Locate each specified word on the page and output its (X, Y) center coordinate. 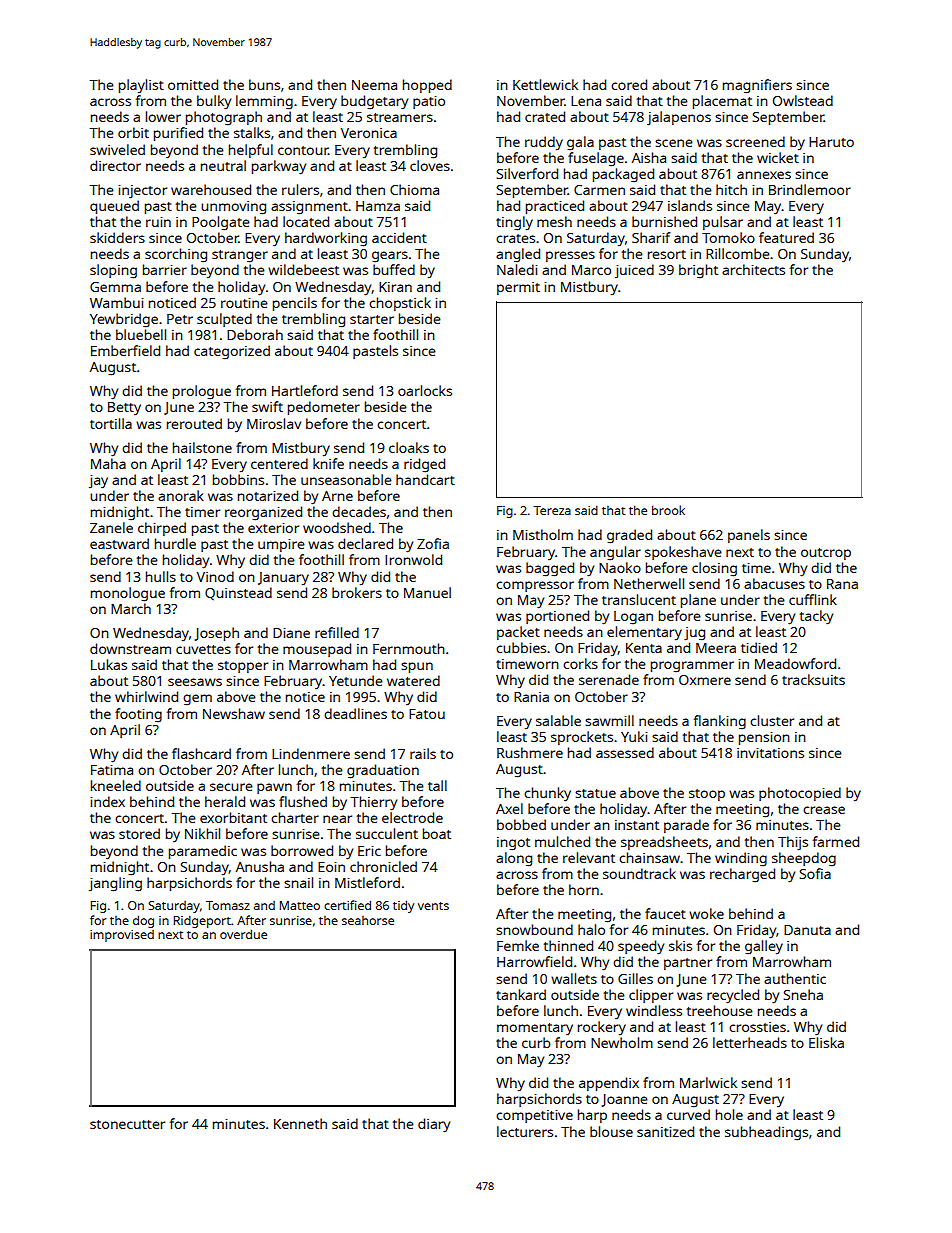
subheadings (766, 1133)
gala (580, 143)
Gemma (115, 287)
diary (434, 1125)
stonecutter (127, 1124)
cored (629, 84)
